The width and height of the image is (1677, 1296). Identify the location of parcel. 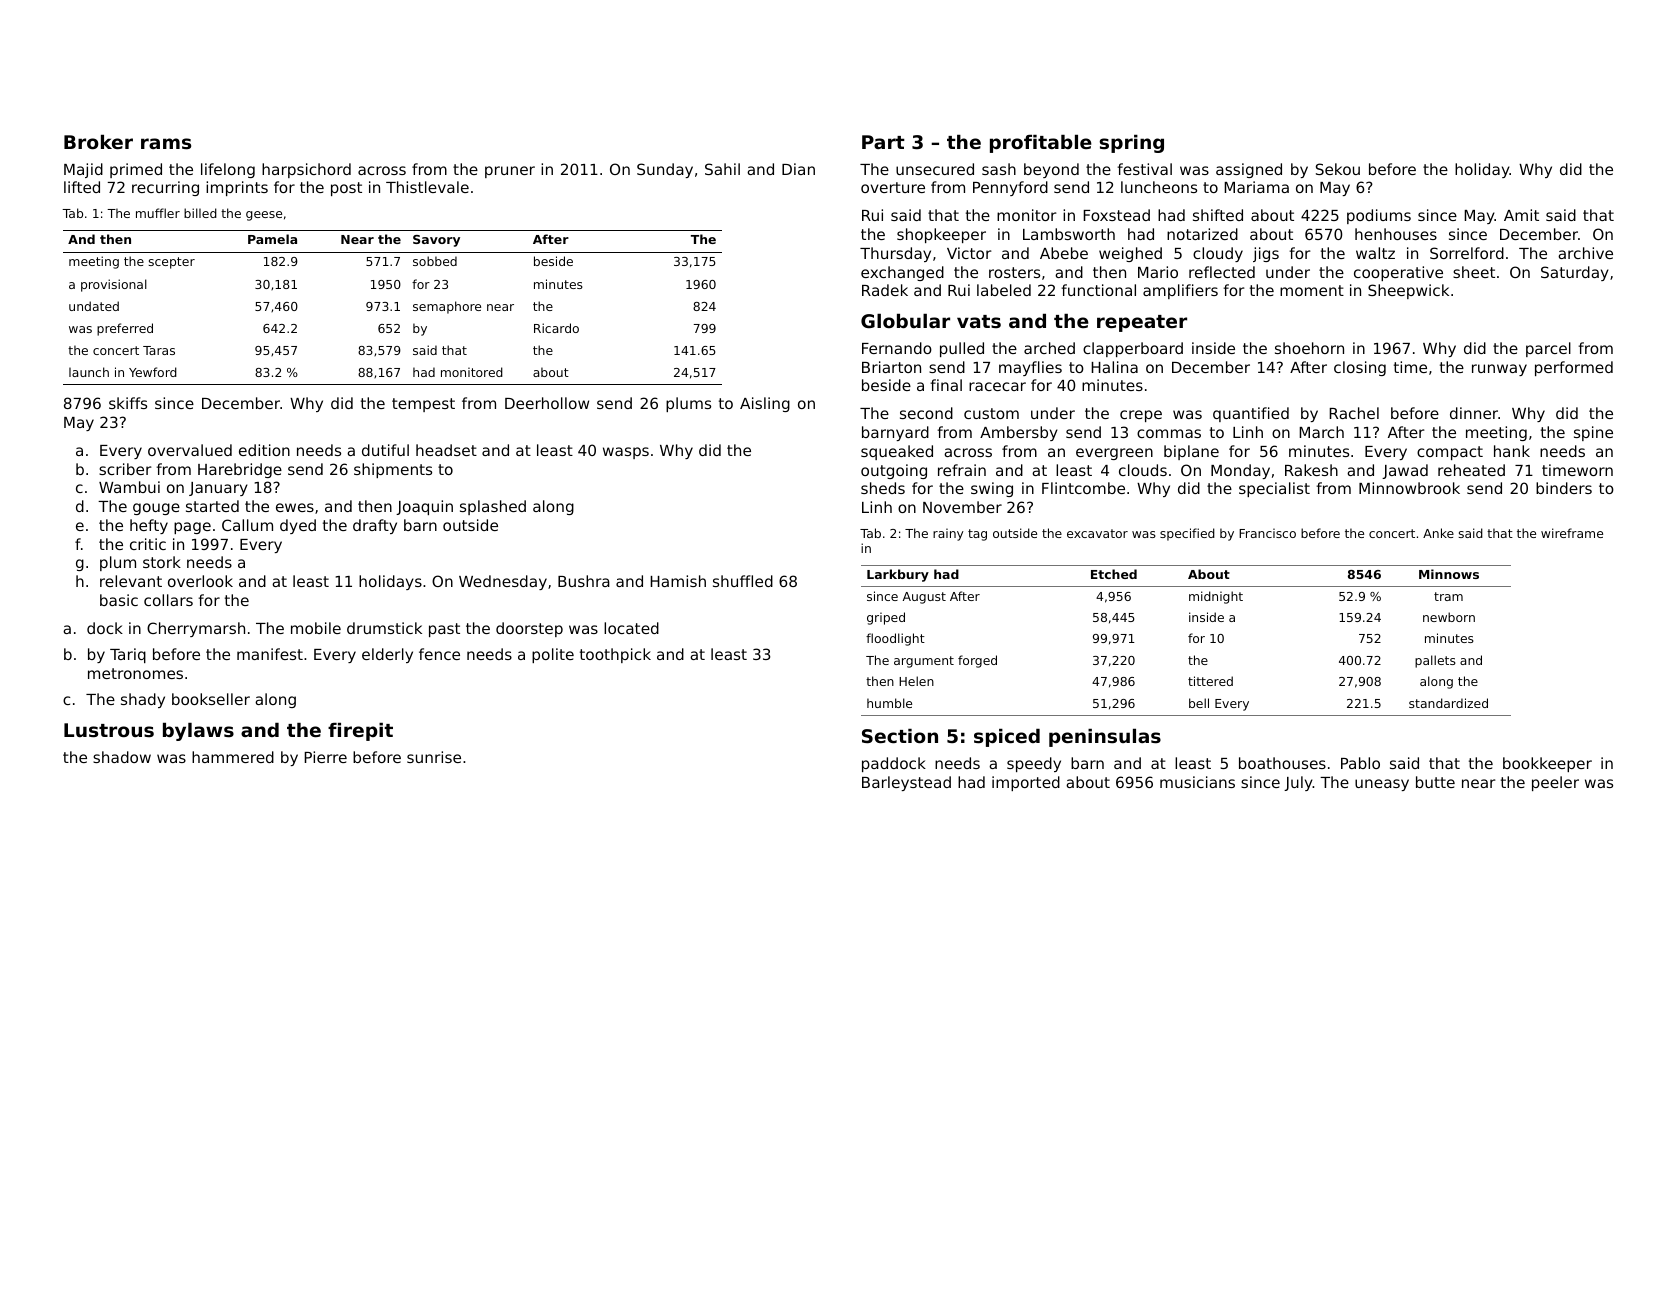
(1548, 349).
